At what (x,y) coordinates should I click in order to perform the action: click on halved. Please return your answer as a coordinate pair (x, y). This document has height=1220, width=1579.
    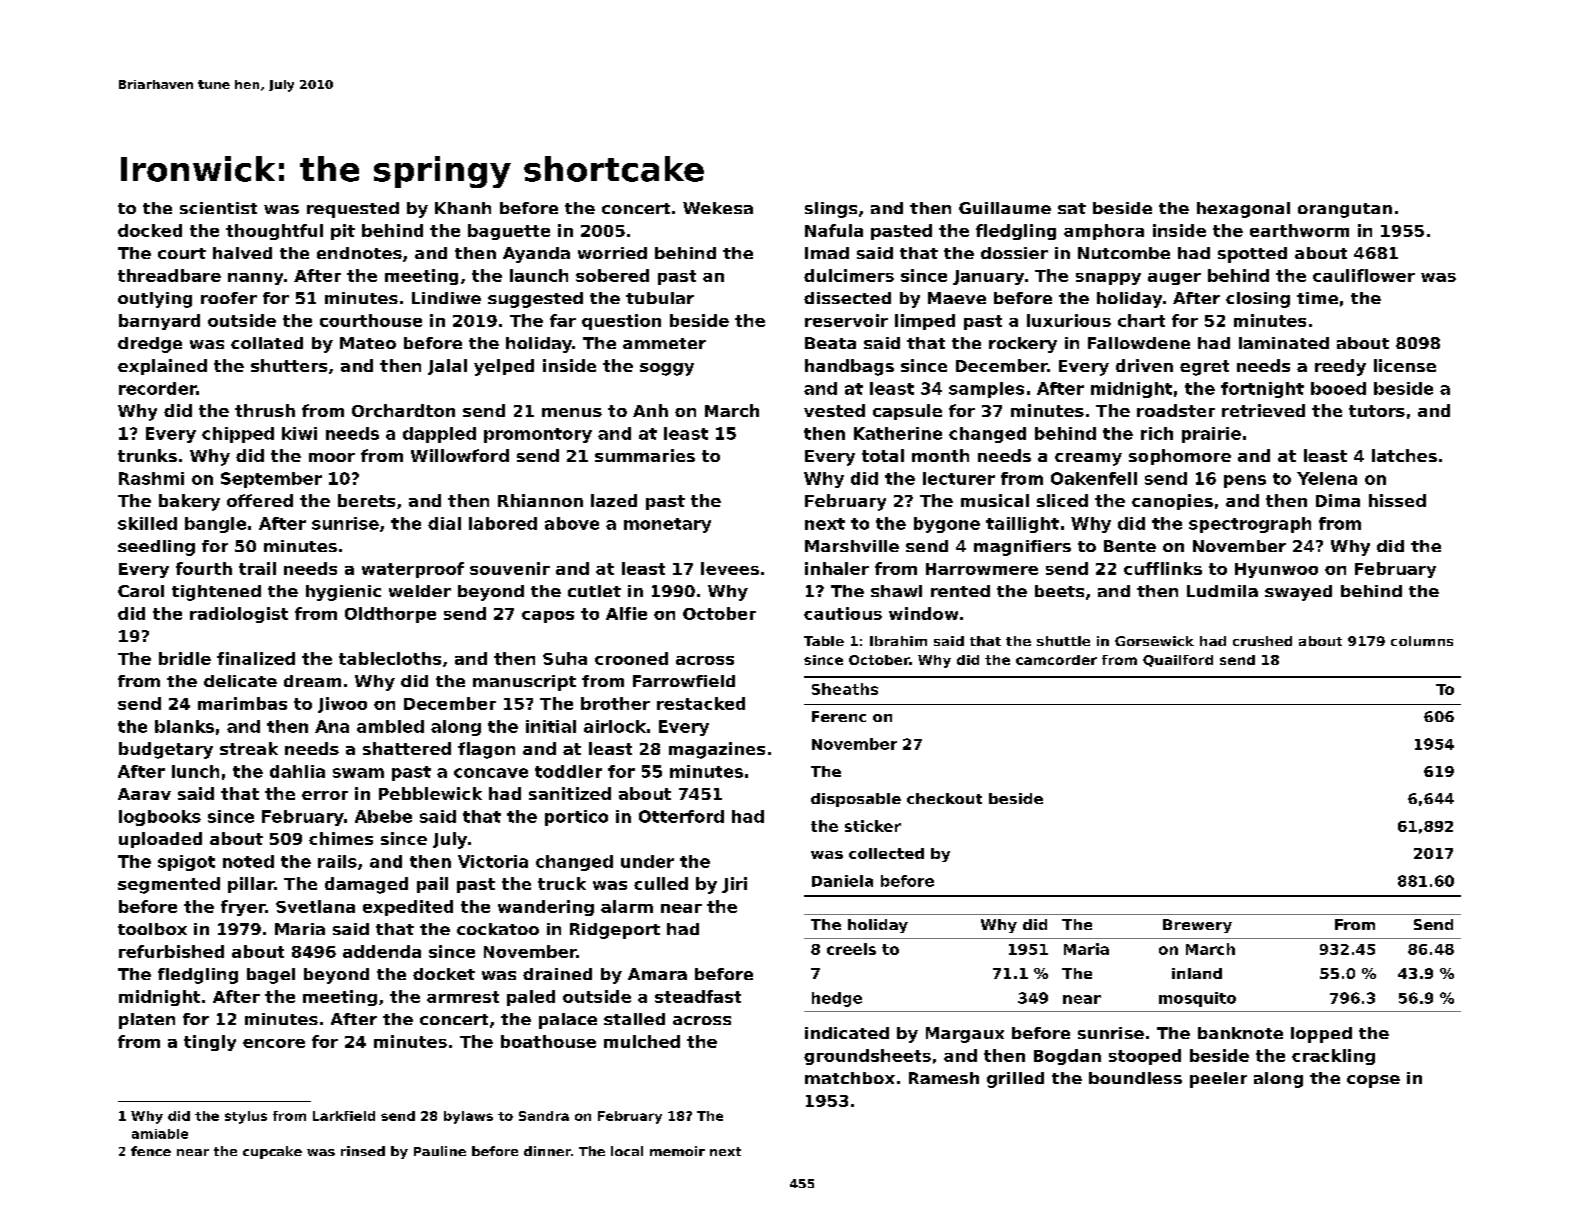
    Looking at the image, I should click on (242, 253).
